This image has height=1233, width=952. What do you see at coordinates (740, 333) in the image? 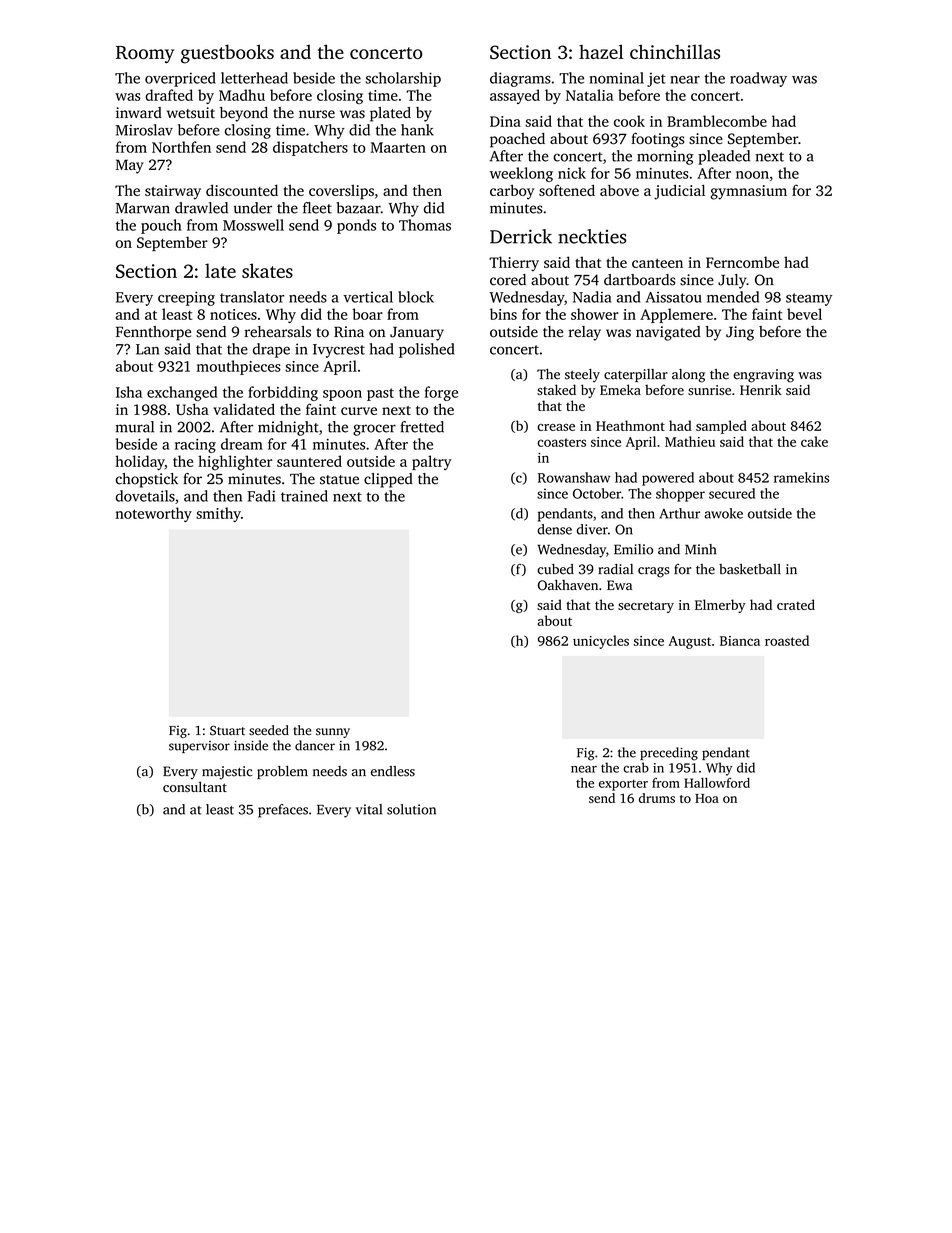
I see `Jing` at bounding box center [740, 333].
